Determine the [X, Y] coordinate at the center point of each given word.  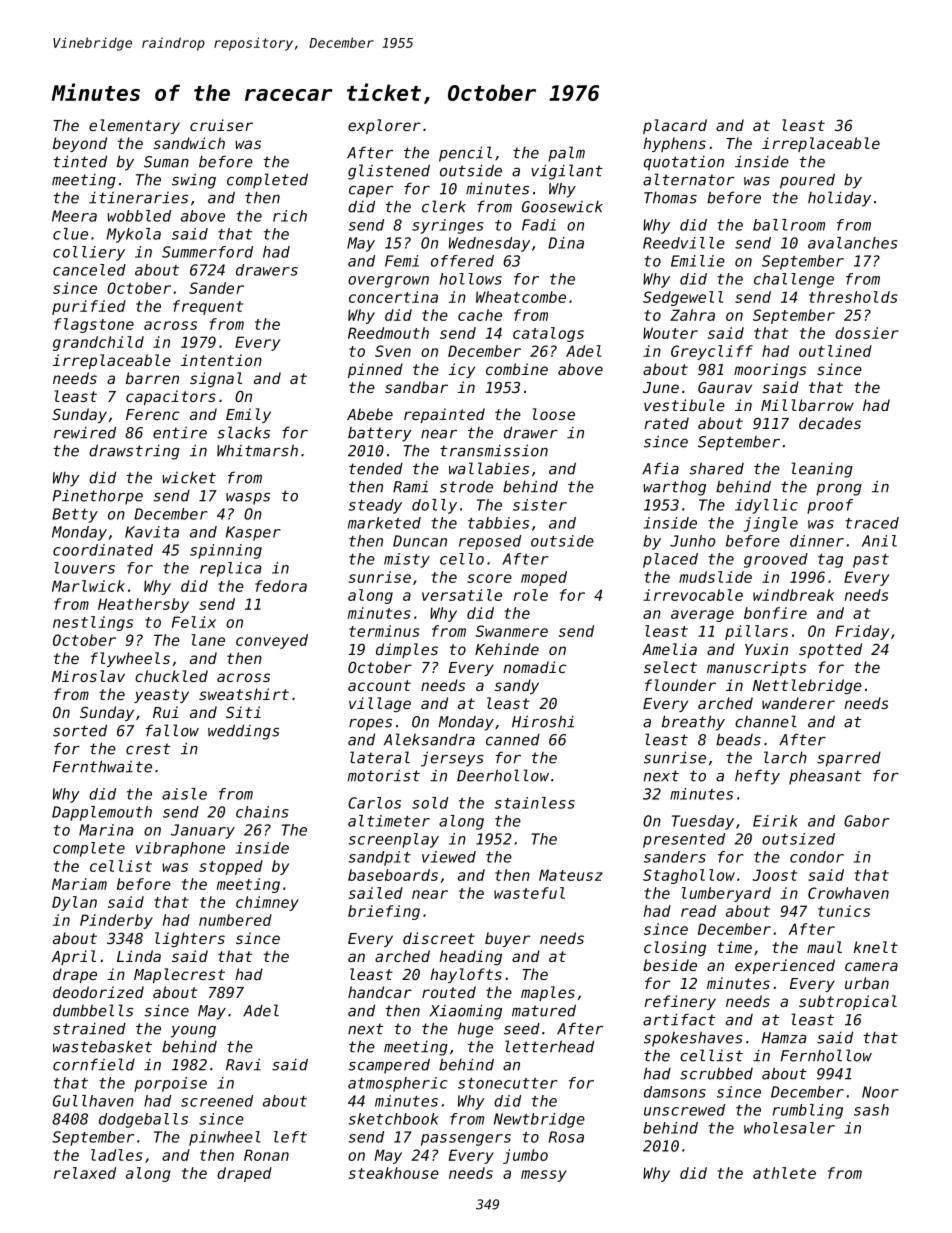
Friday [862, 632]
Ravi [243, 1064]
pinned [375, 370]
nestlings [93, 623]
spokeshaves [693, 1039]
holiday [839, 199]
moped [544, 578]
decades [830, 423]
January [203, 831]
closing [675, 948]
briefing [384, 912]
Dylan [74, 903]
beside [670, 965]
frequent [208, 307]
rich [290, 216]
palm [566, 154]
